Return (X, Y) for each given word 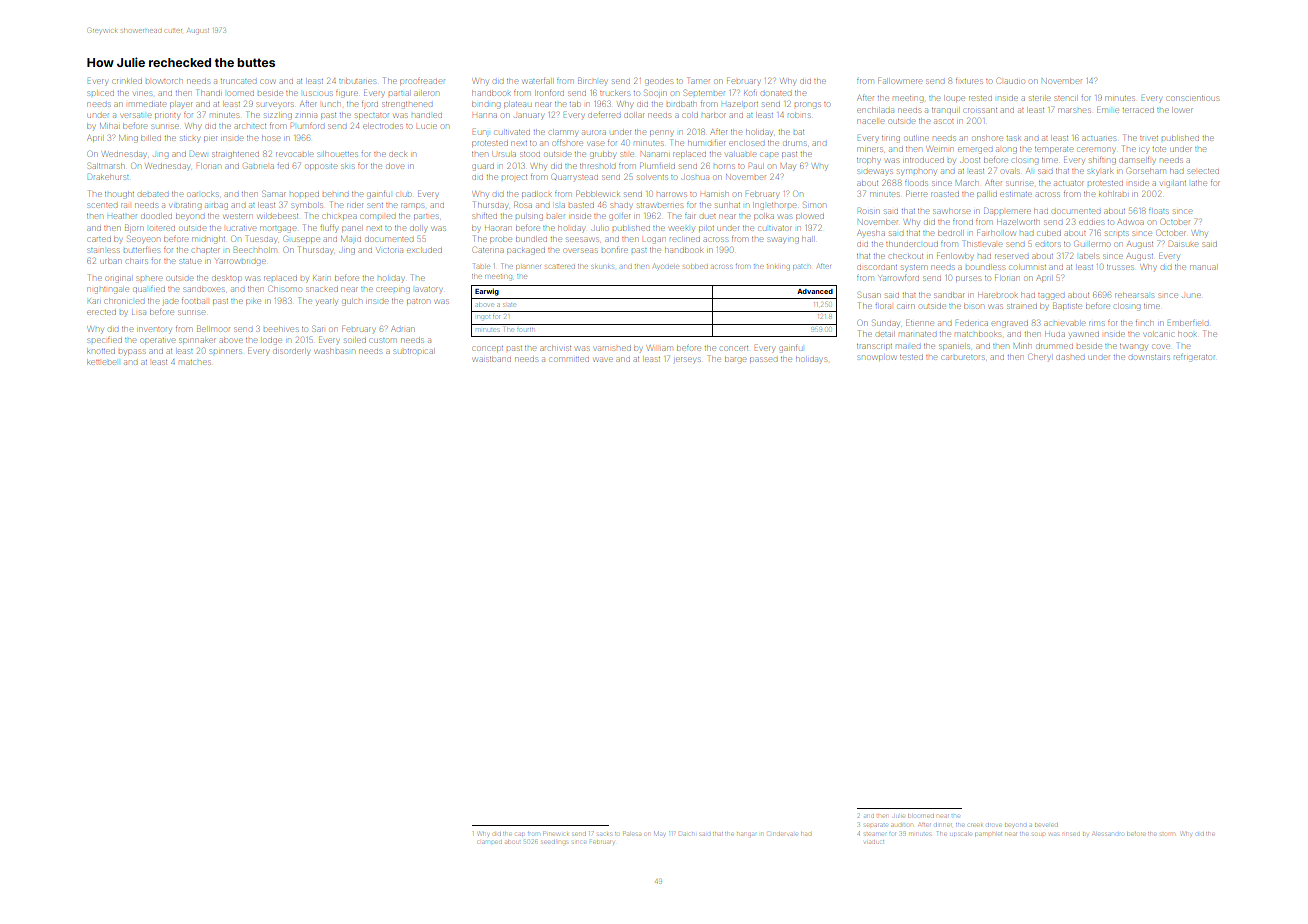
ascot (944, 121)
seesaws (582, 239)
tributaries (357, 81)
